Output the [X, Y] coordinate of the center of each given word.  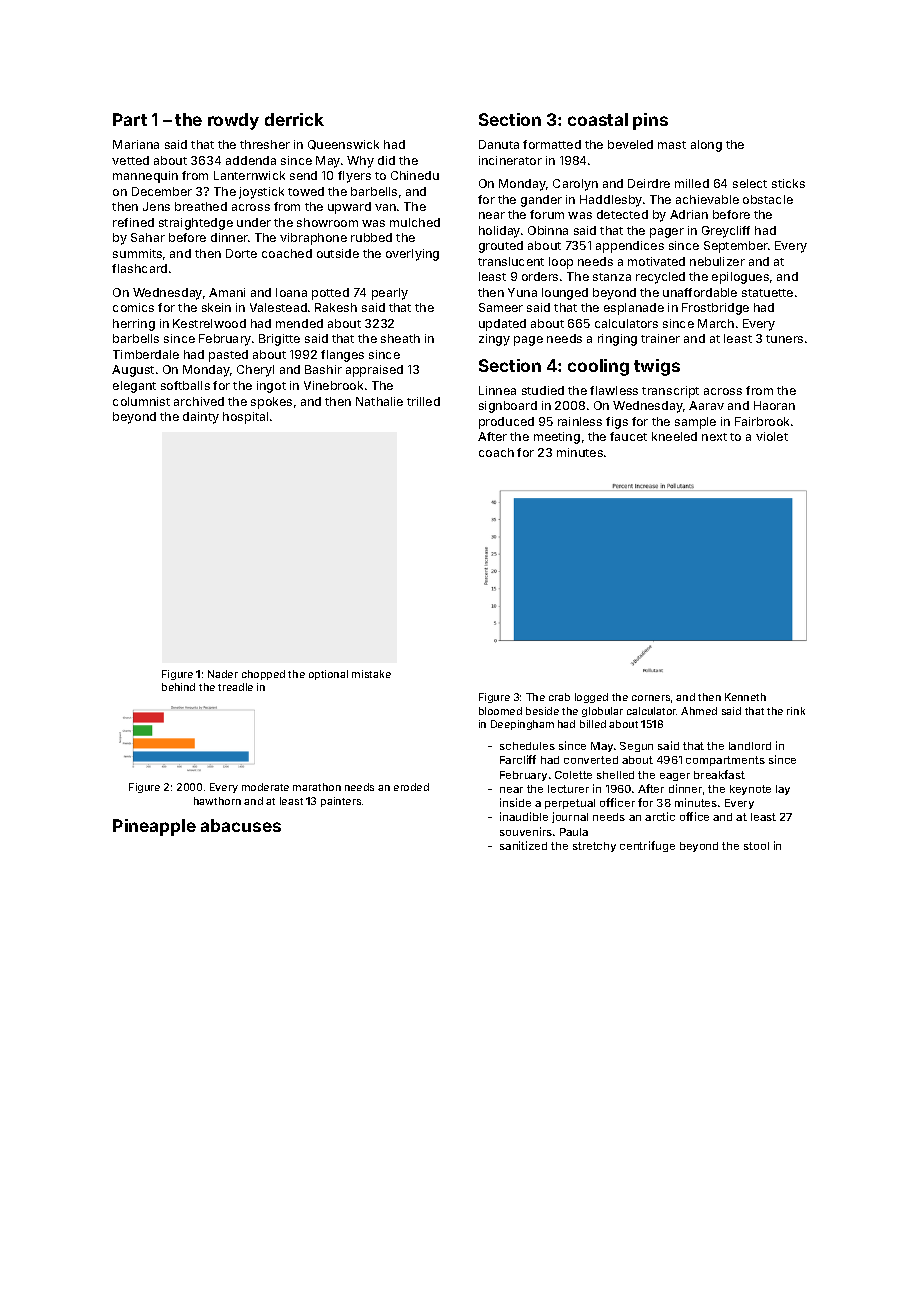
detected [622, 214]
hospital [245, 418]
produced [506, 423]
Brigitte [279, 340]
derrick [294, 119]
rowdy [233, 121]
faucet [628, 436]
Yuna [522, 292]
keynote [750, 790]
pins [650, 121]
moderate [265, 787]
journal [570, 817]
